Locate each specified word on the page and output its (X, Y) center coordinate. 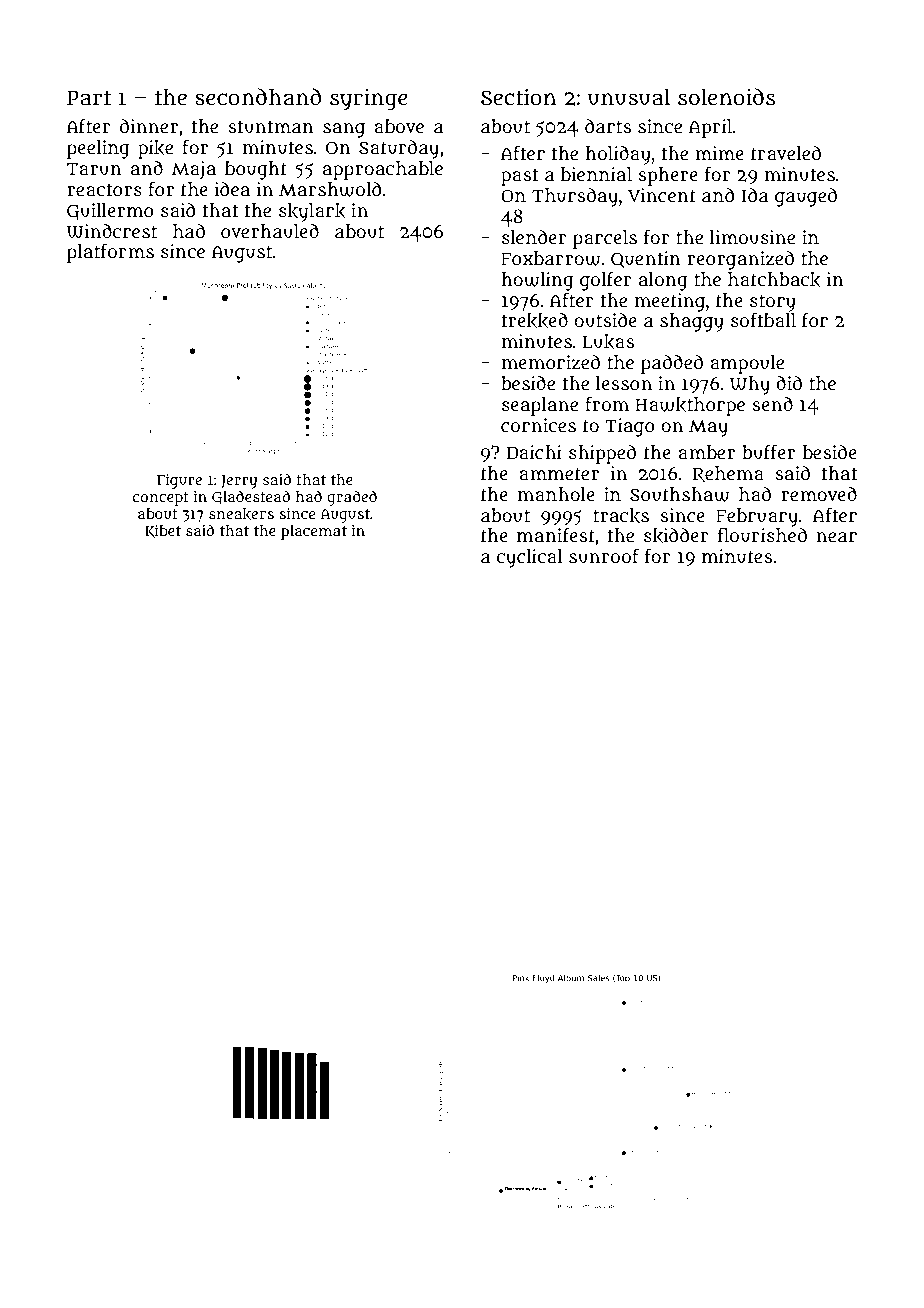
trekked (535, 321)
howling (538, 281)
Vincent (662, 195)
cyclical (530, 558)
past (520, 177)
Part (89, 98)
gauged (806, 197)
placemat (314, 532)
